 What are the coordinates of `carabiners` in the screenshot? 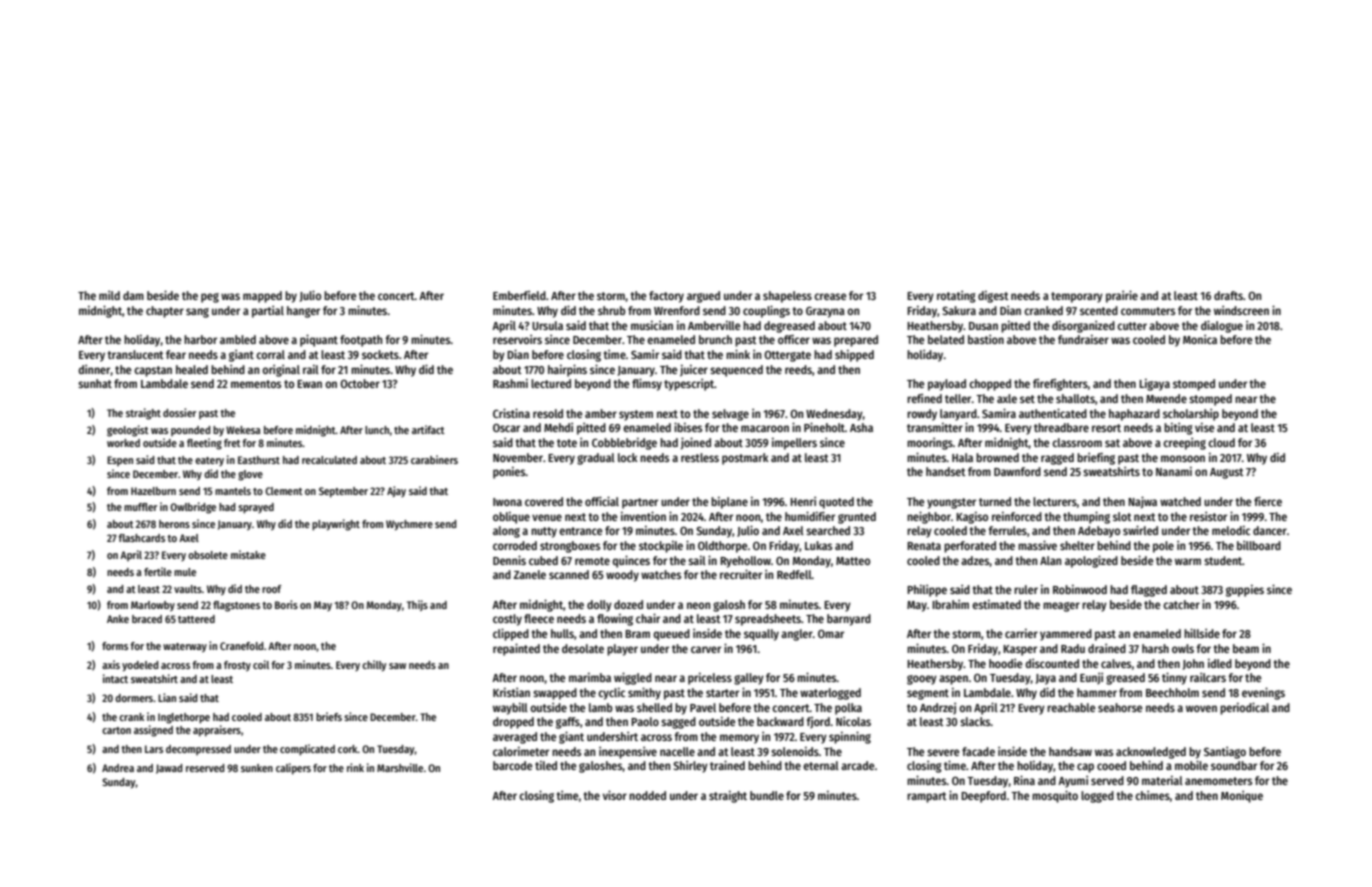 It's located at (434, 459).
